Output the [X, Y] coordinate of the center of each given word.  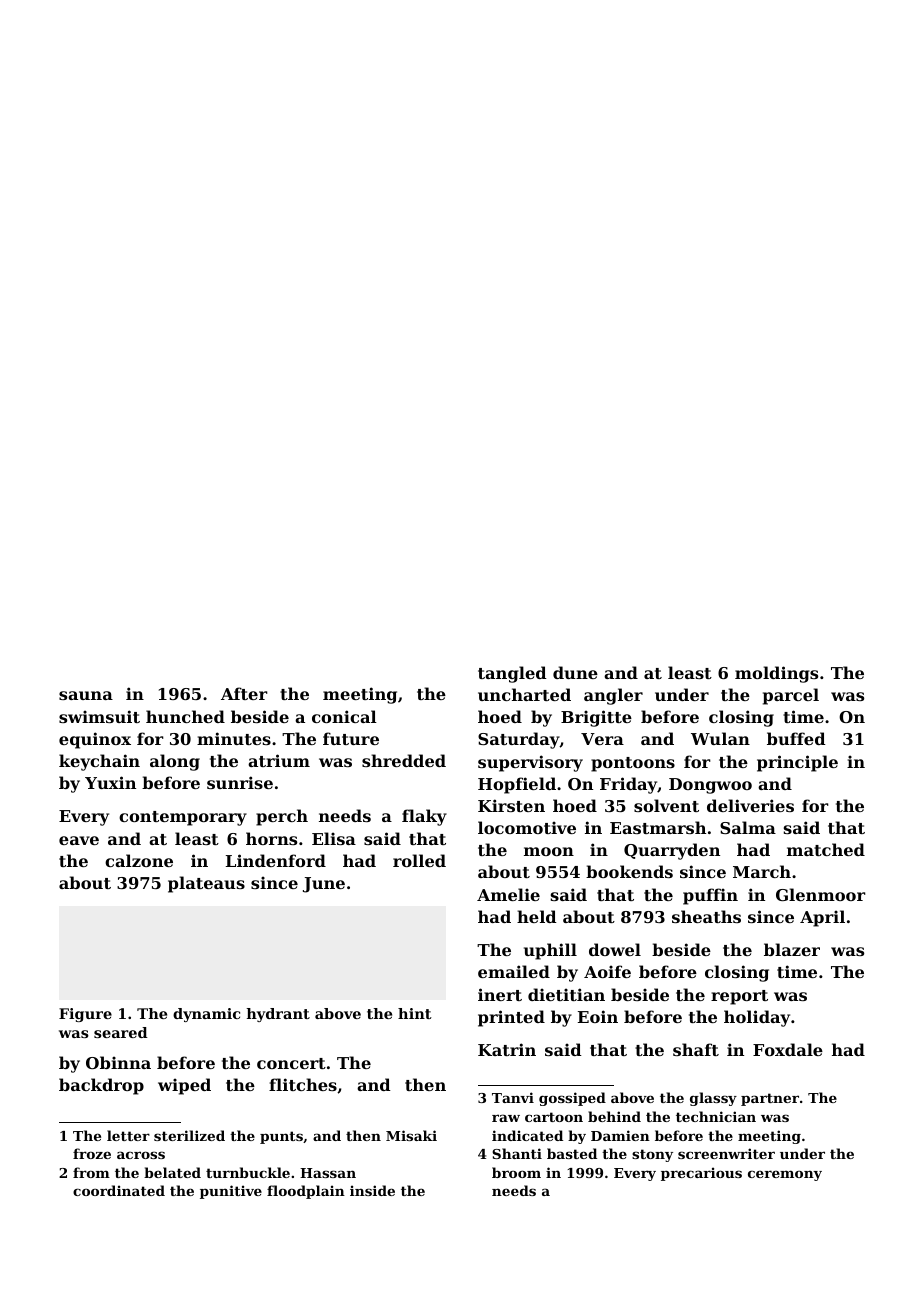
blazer [792, 949]
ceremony [785, 1175]
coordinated [119, 1190]
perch [282, 817]
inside [372, 1190]
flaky [424, 817]
